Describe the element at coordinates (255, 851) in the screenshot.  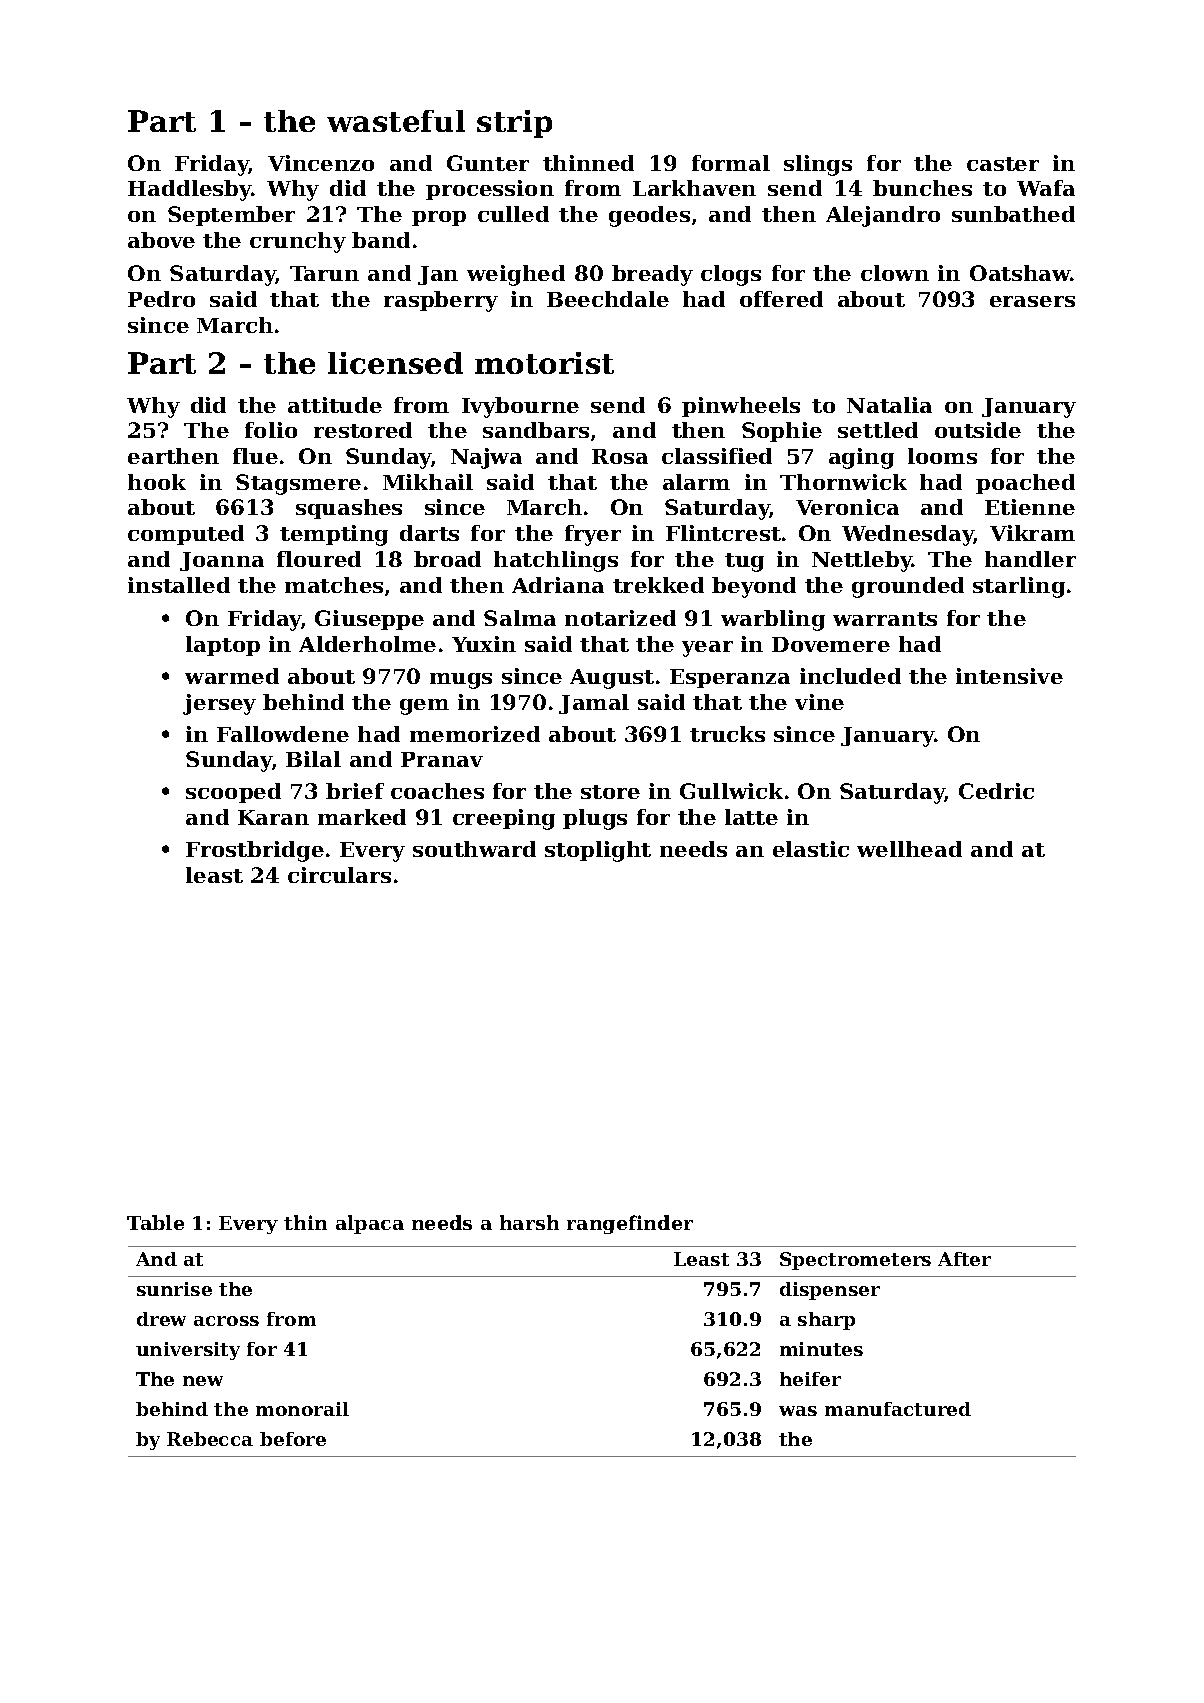
I see `Frostbridge` at that location.
